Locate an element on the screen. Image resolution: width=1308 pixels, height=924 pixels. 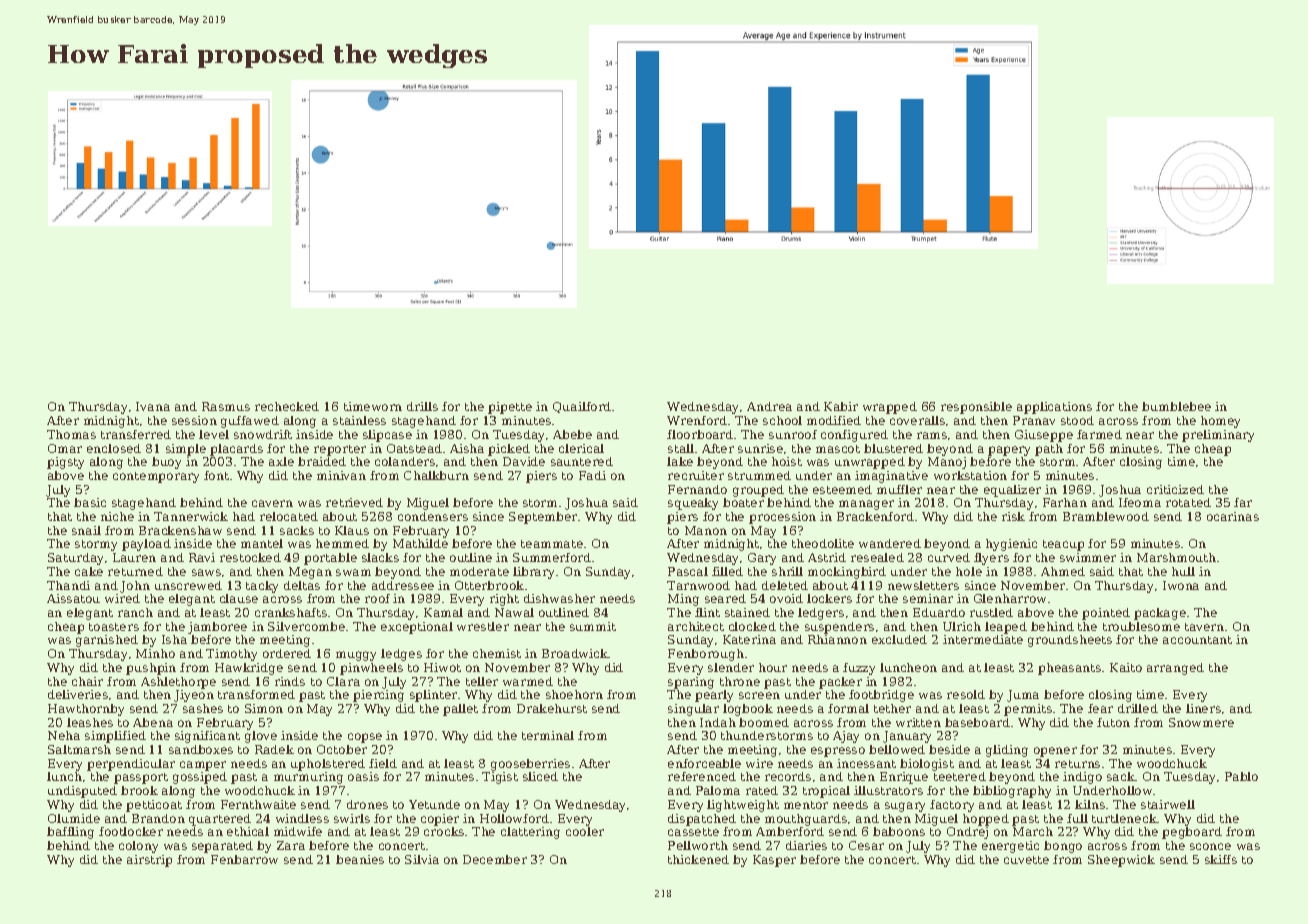
reporter is located at coordinates (340, 450).
